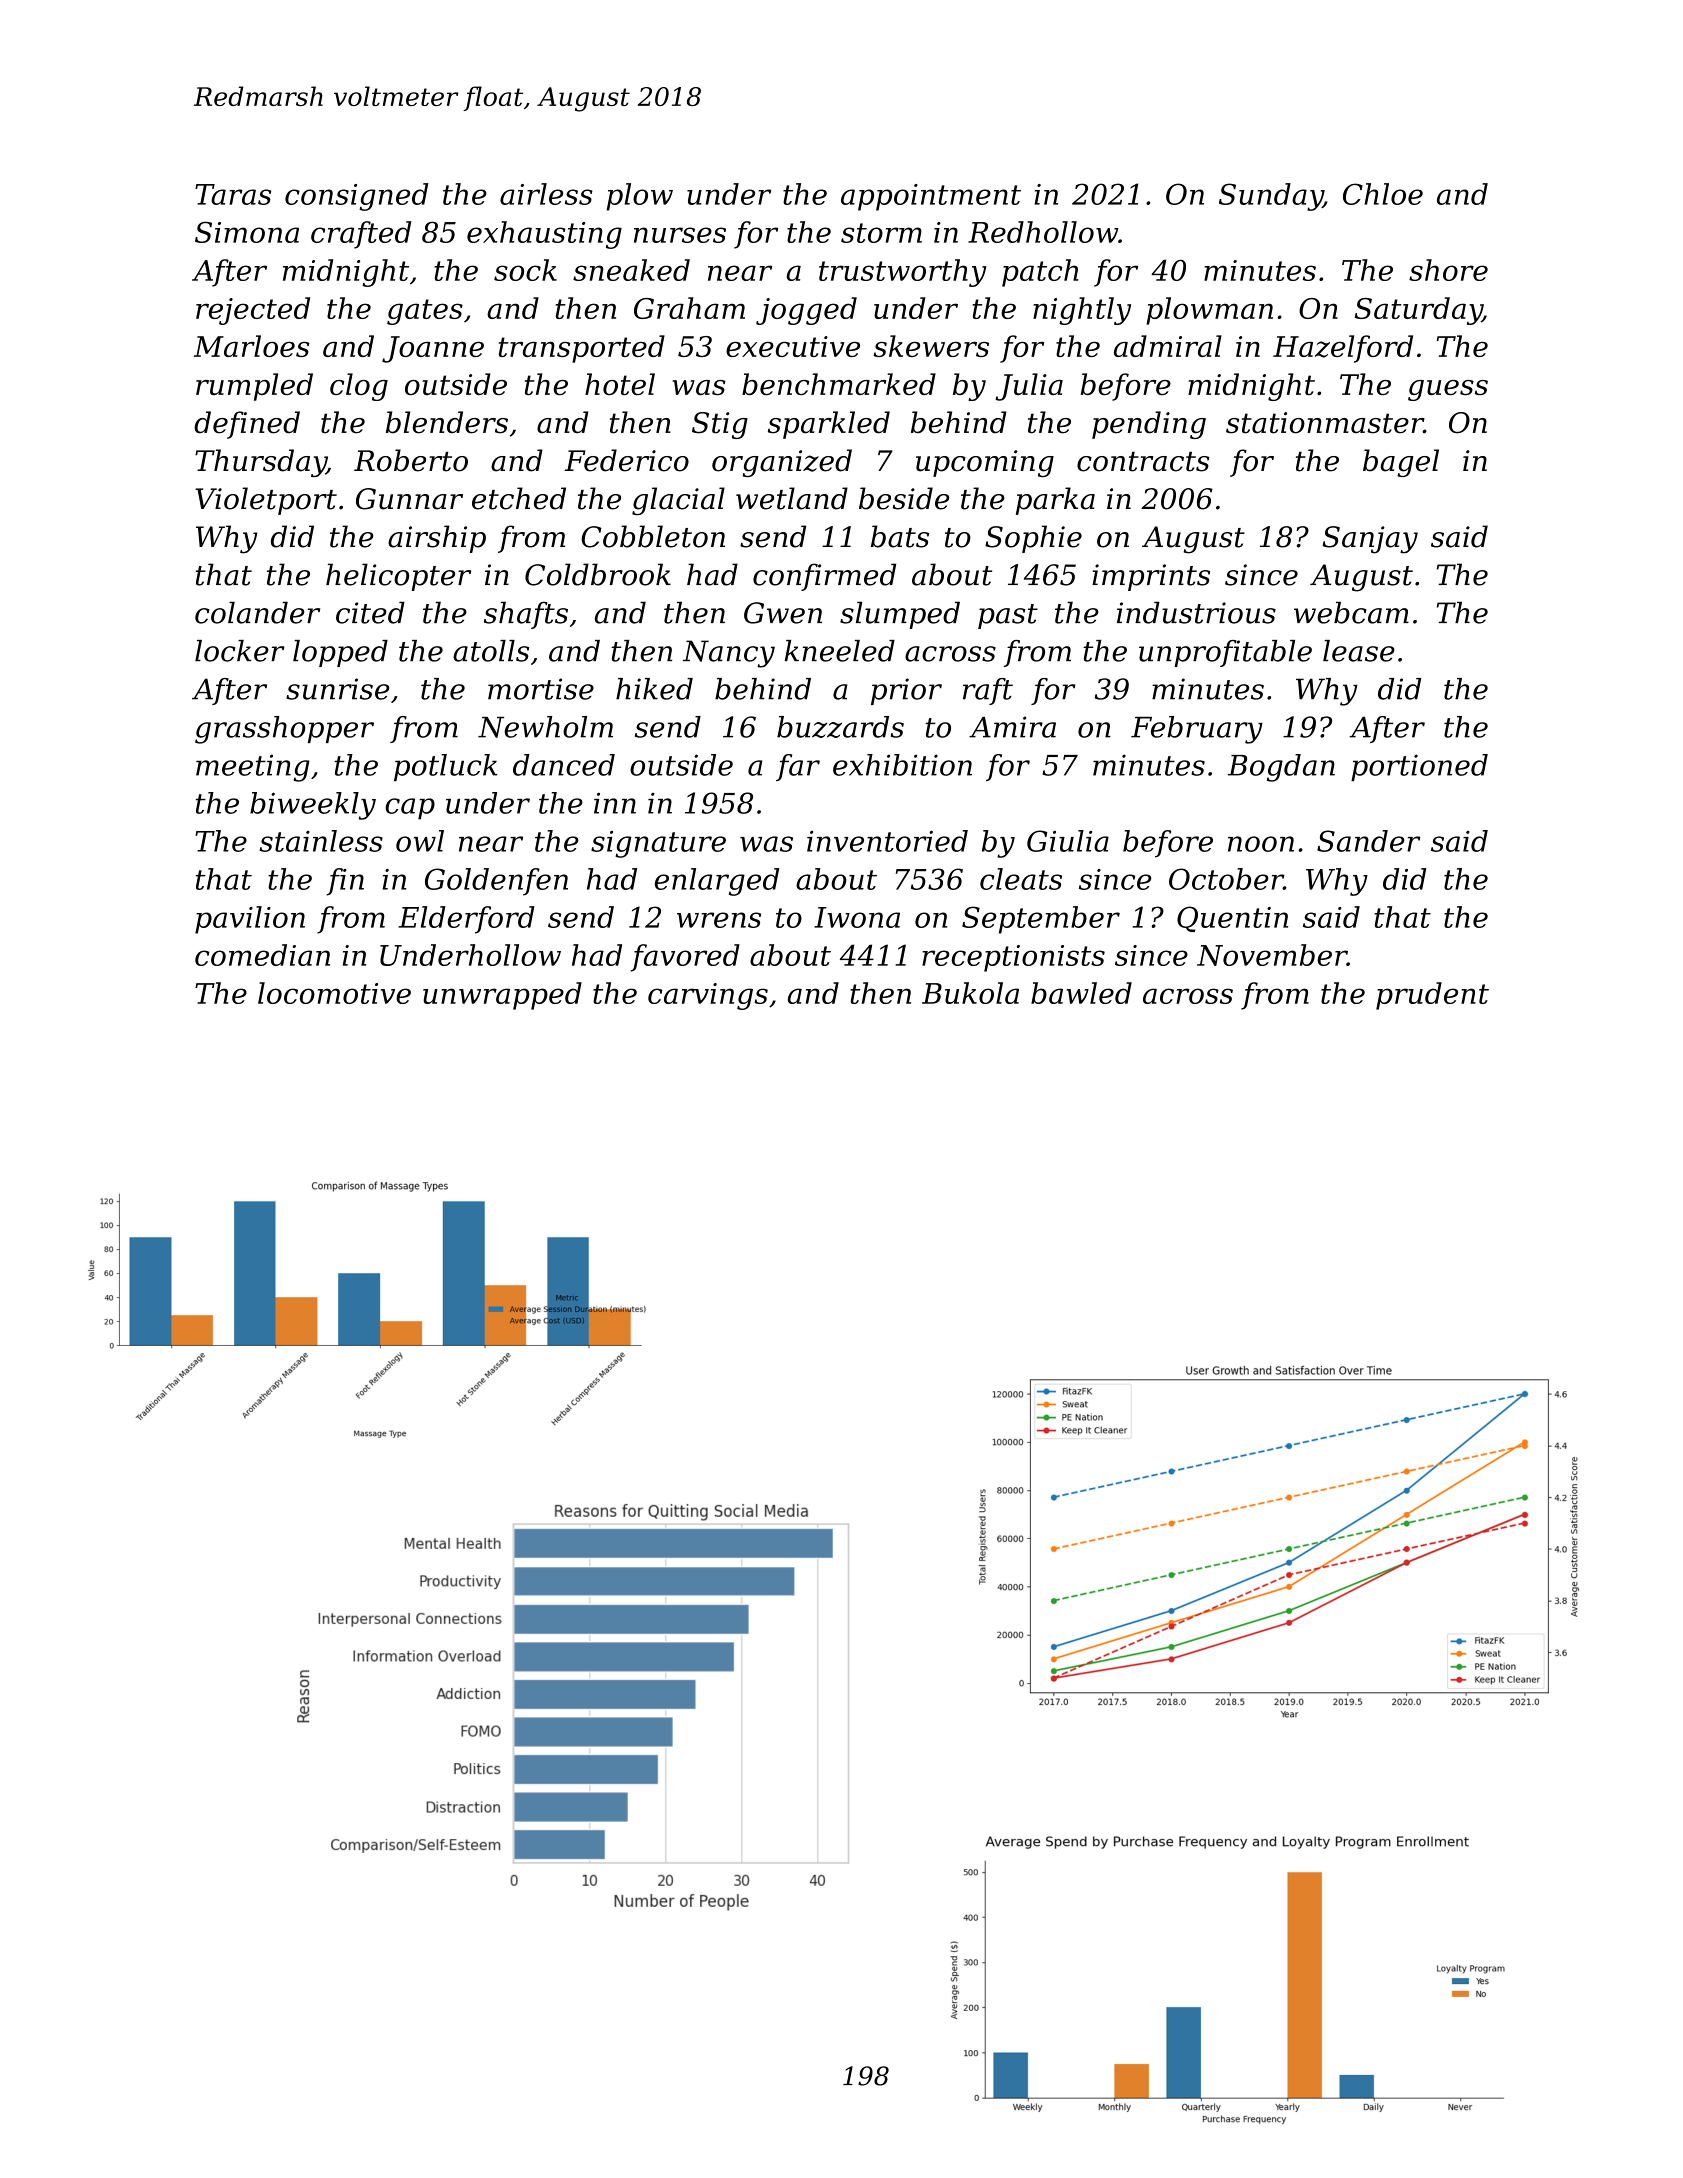 The width and height of the screenshot is (1683, 2178). Describe the element at coordinates (903, 273) in the screenshot. I see `trustworthy` at that location.
